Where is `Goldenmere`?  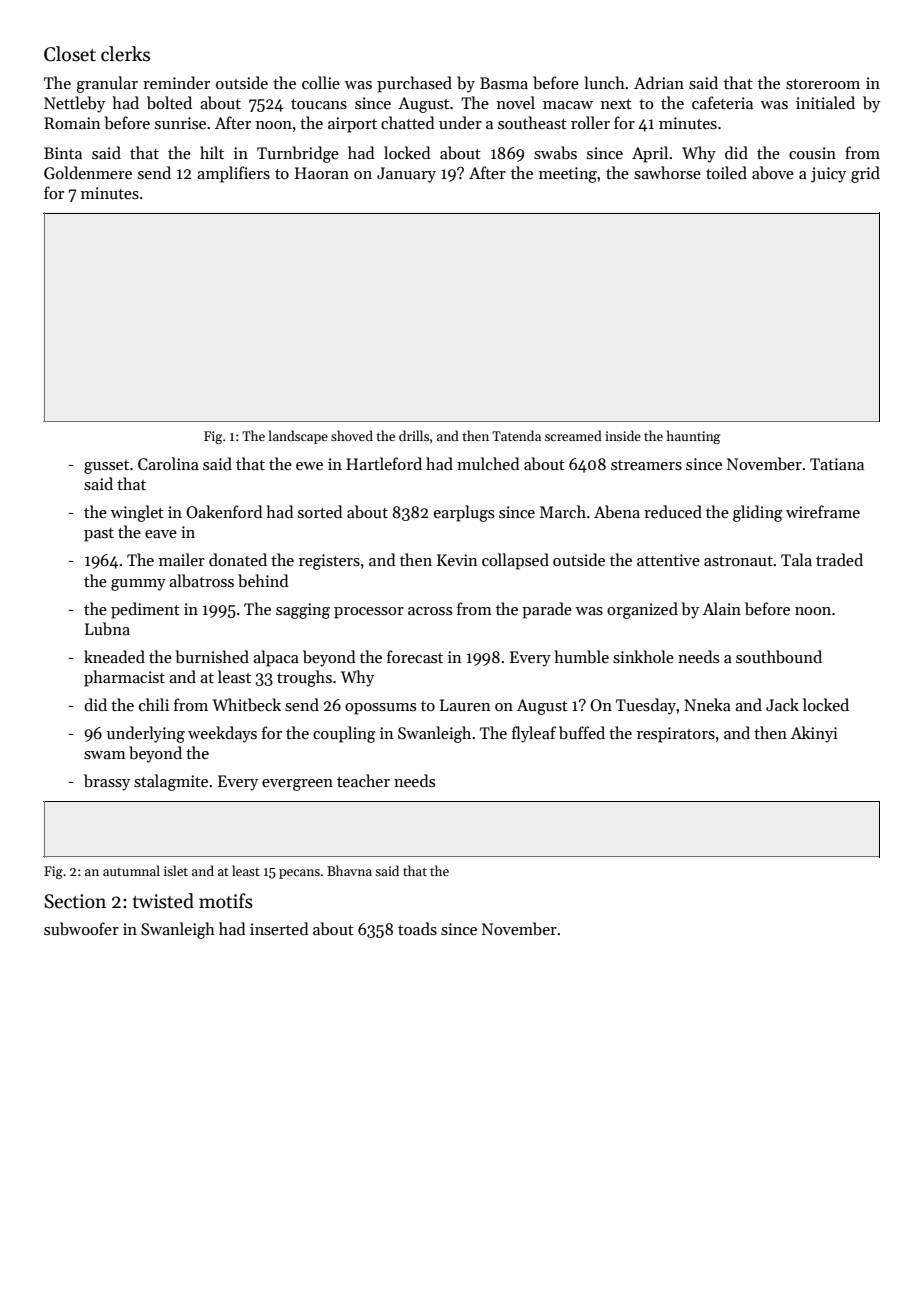 Goldenmere is located at coordinates (88, 172).
